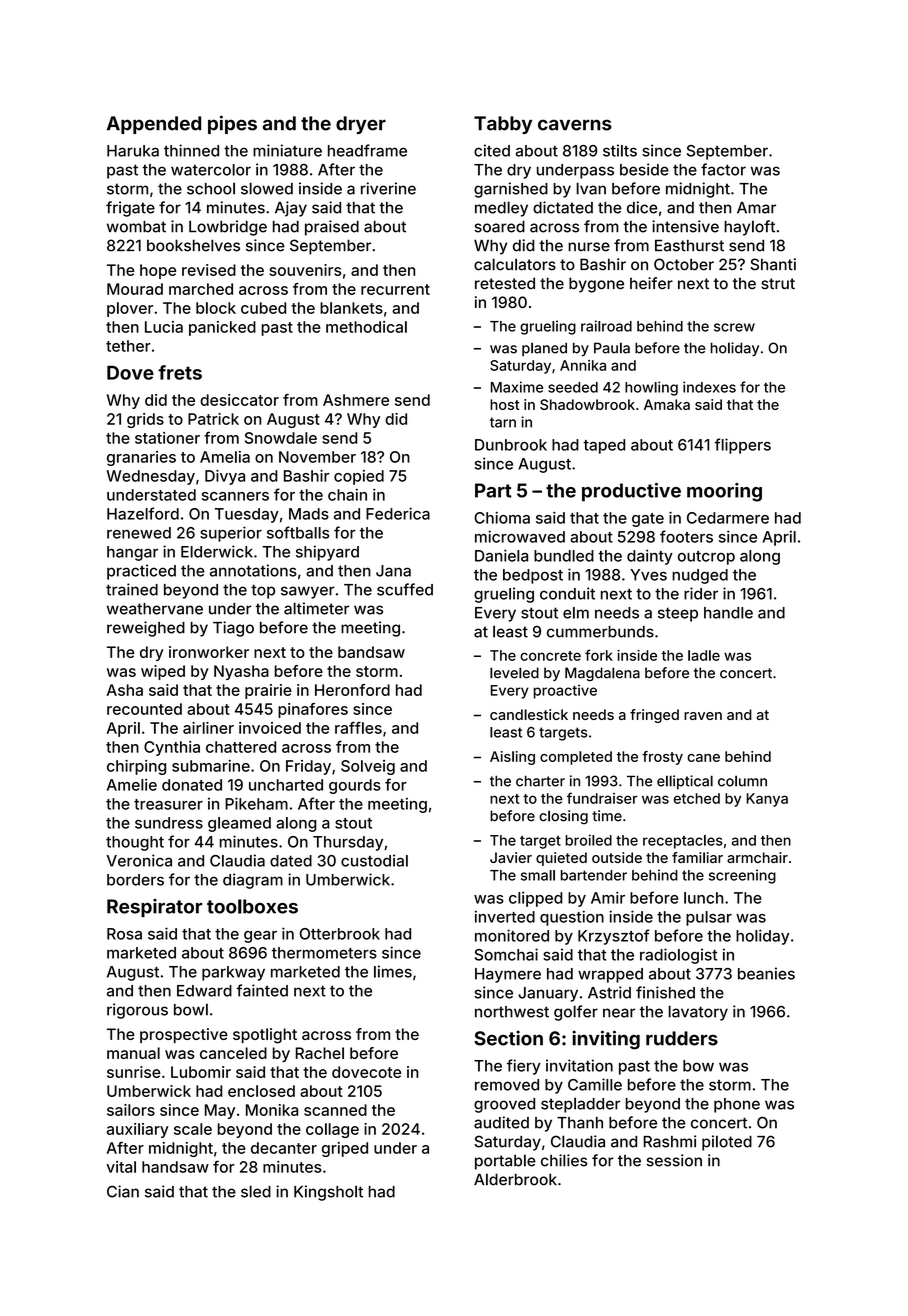 The height and width of the screenshot is (1316, 908). What do you see at coordinates (132, 589) in the screenshot?
I see `trained` at bounding box center [132, 589].
